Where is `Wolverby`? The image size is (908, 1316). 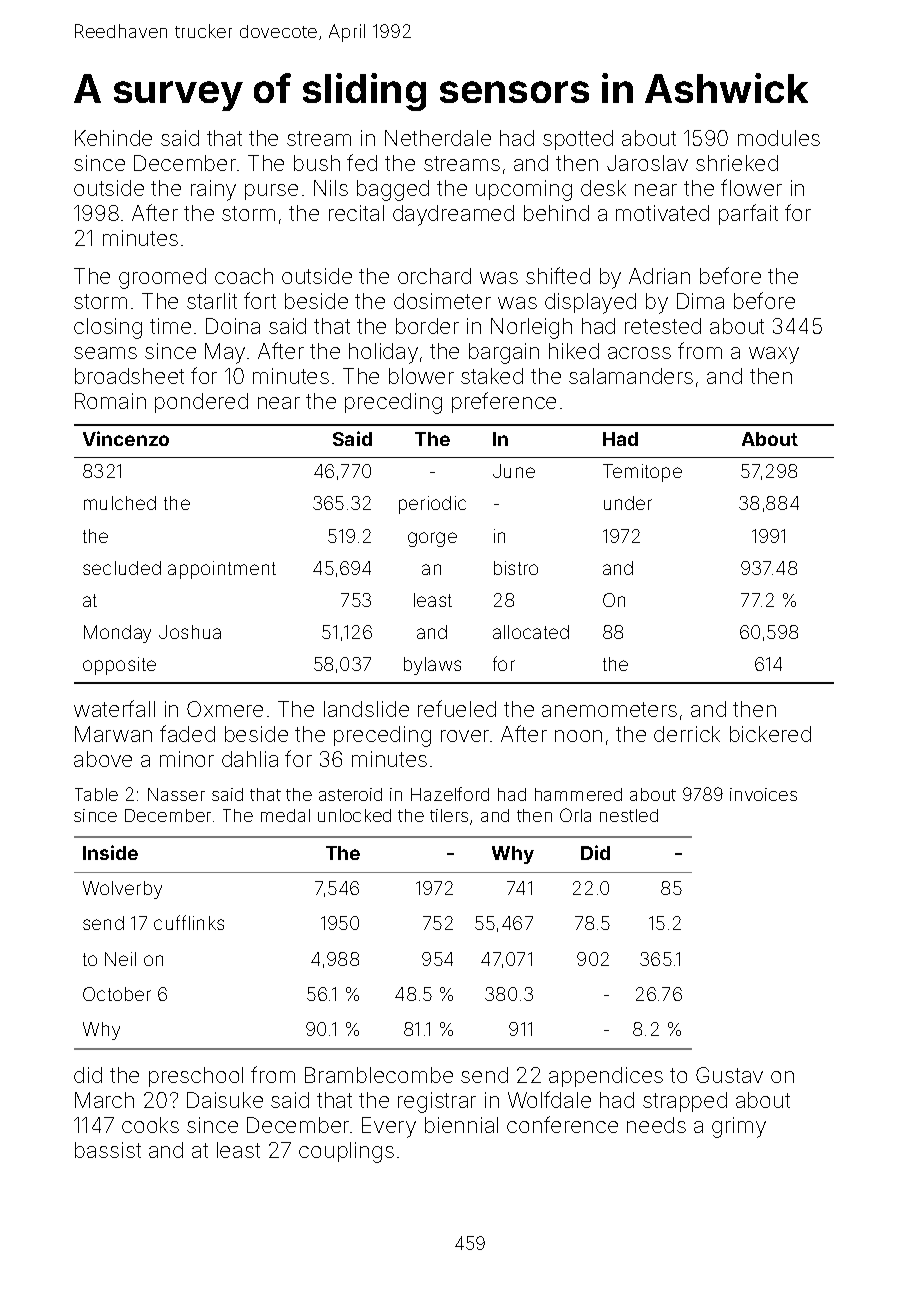
Wolverby is located at coordinates (122, 890).
